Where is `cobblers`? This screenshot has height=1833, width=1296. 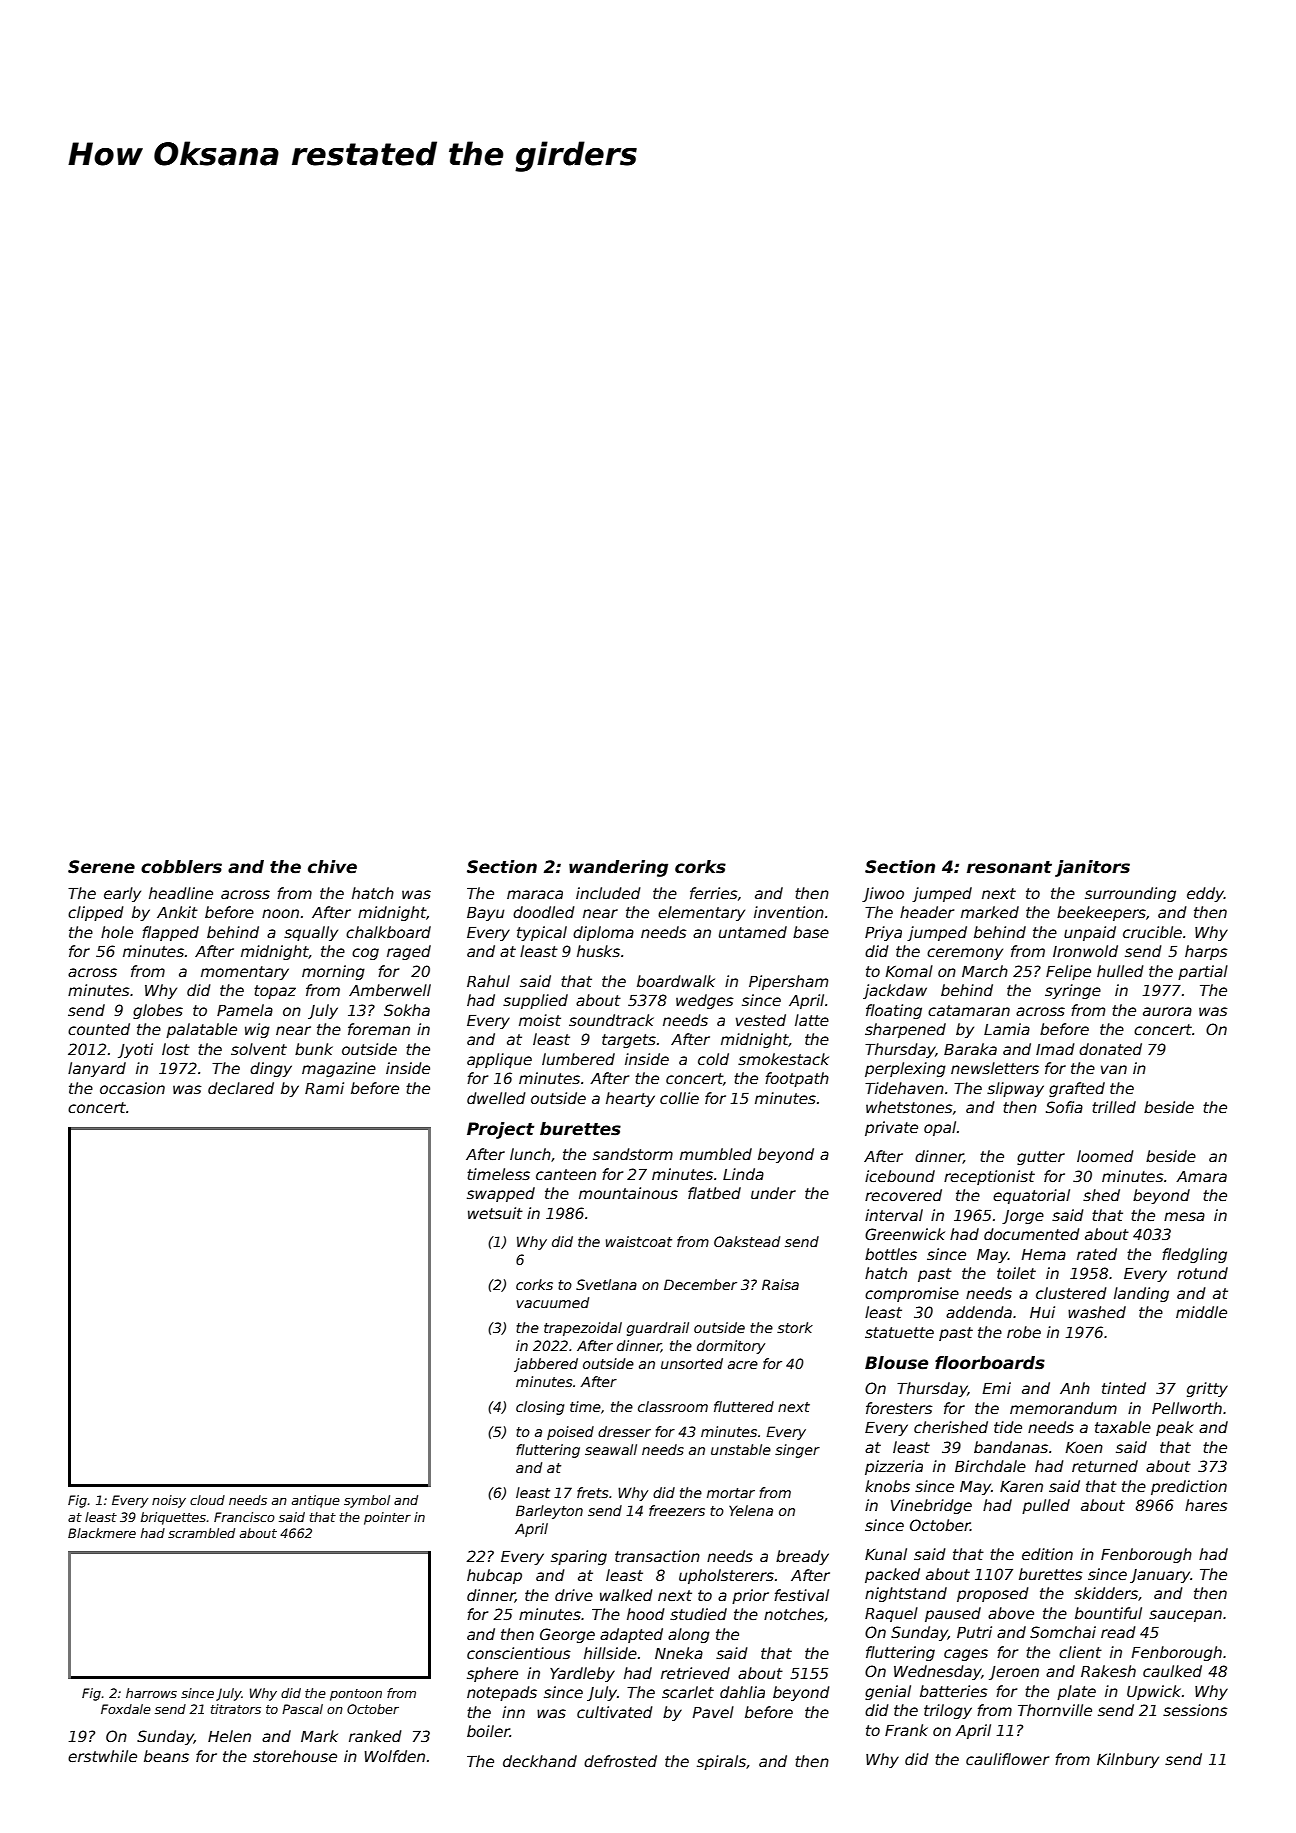 cobblers is located at coordinates (181, 867).
